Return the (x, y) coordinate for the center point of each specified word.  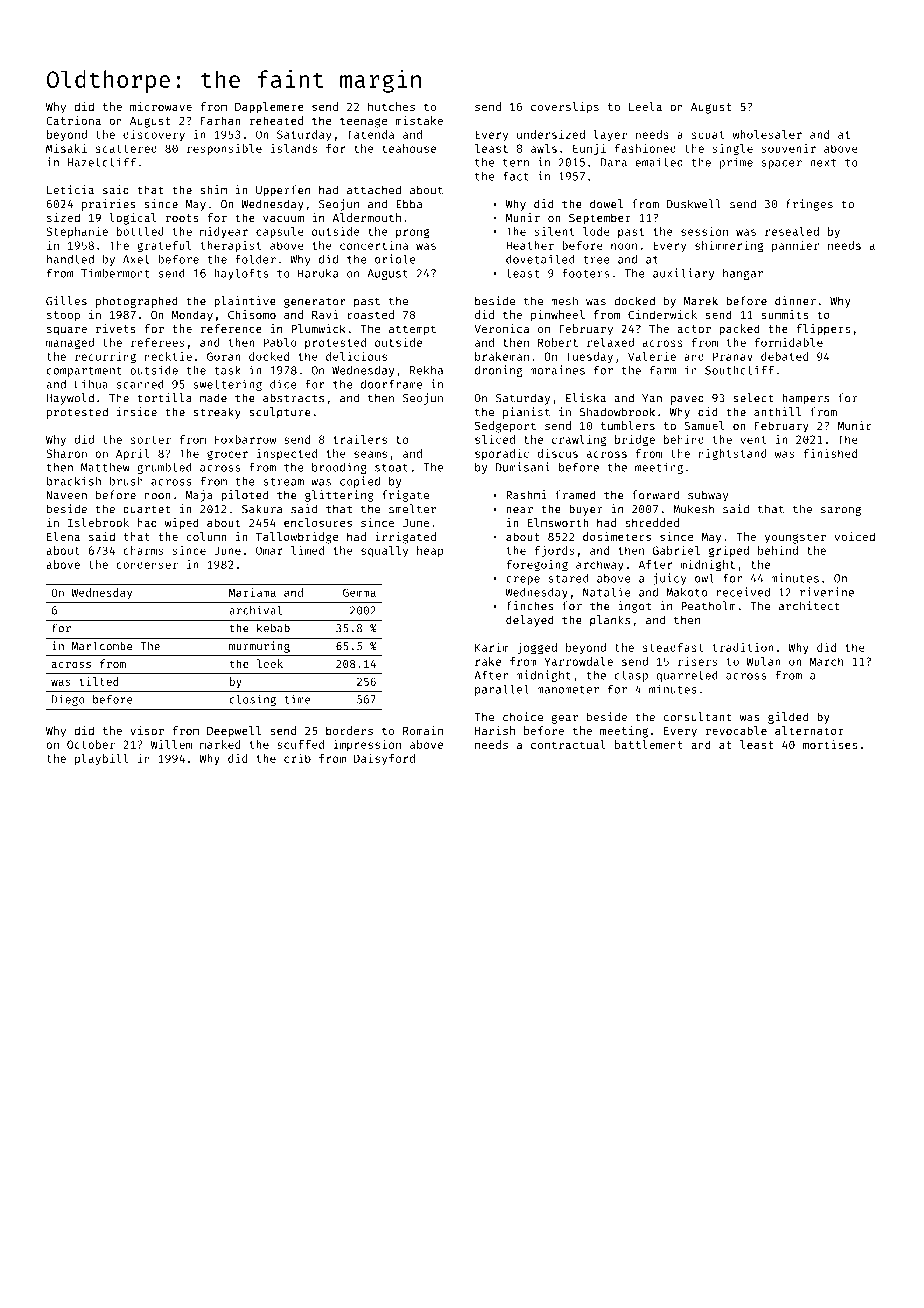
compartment (84, 372)
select (753, 398)
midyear (224, 232)
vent (753, 440)
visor (147, 730)
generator (315, 303)
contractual (568, 744)
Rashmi (527, 495)
